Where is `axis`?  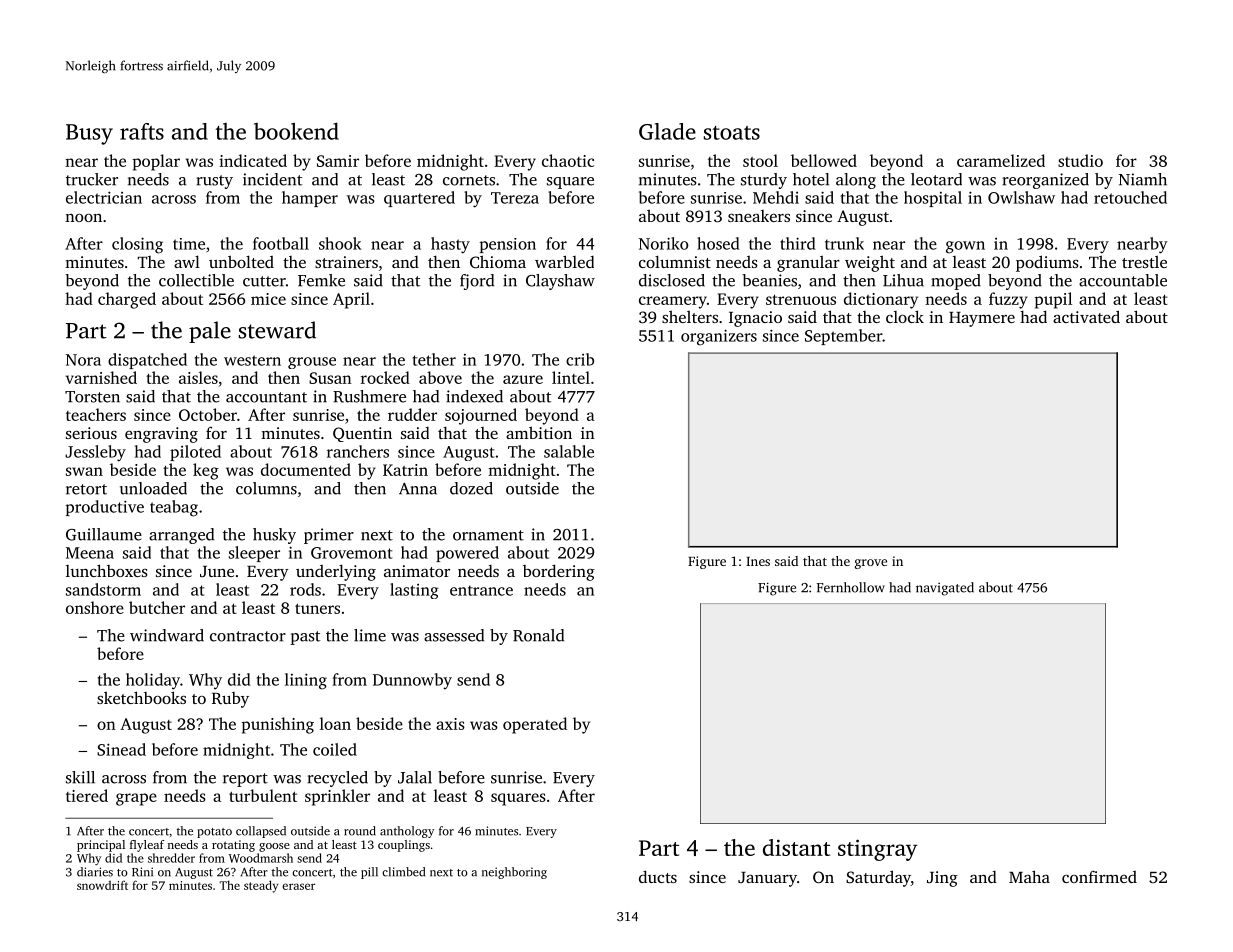 axis is located at coordinates (450, 724).
